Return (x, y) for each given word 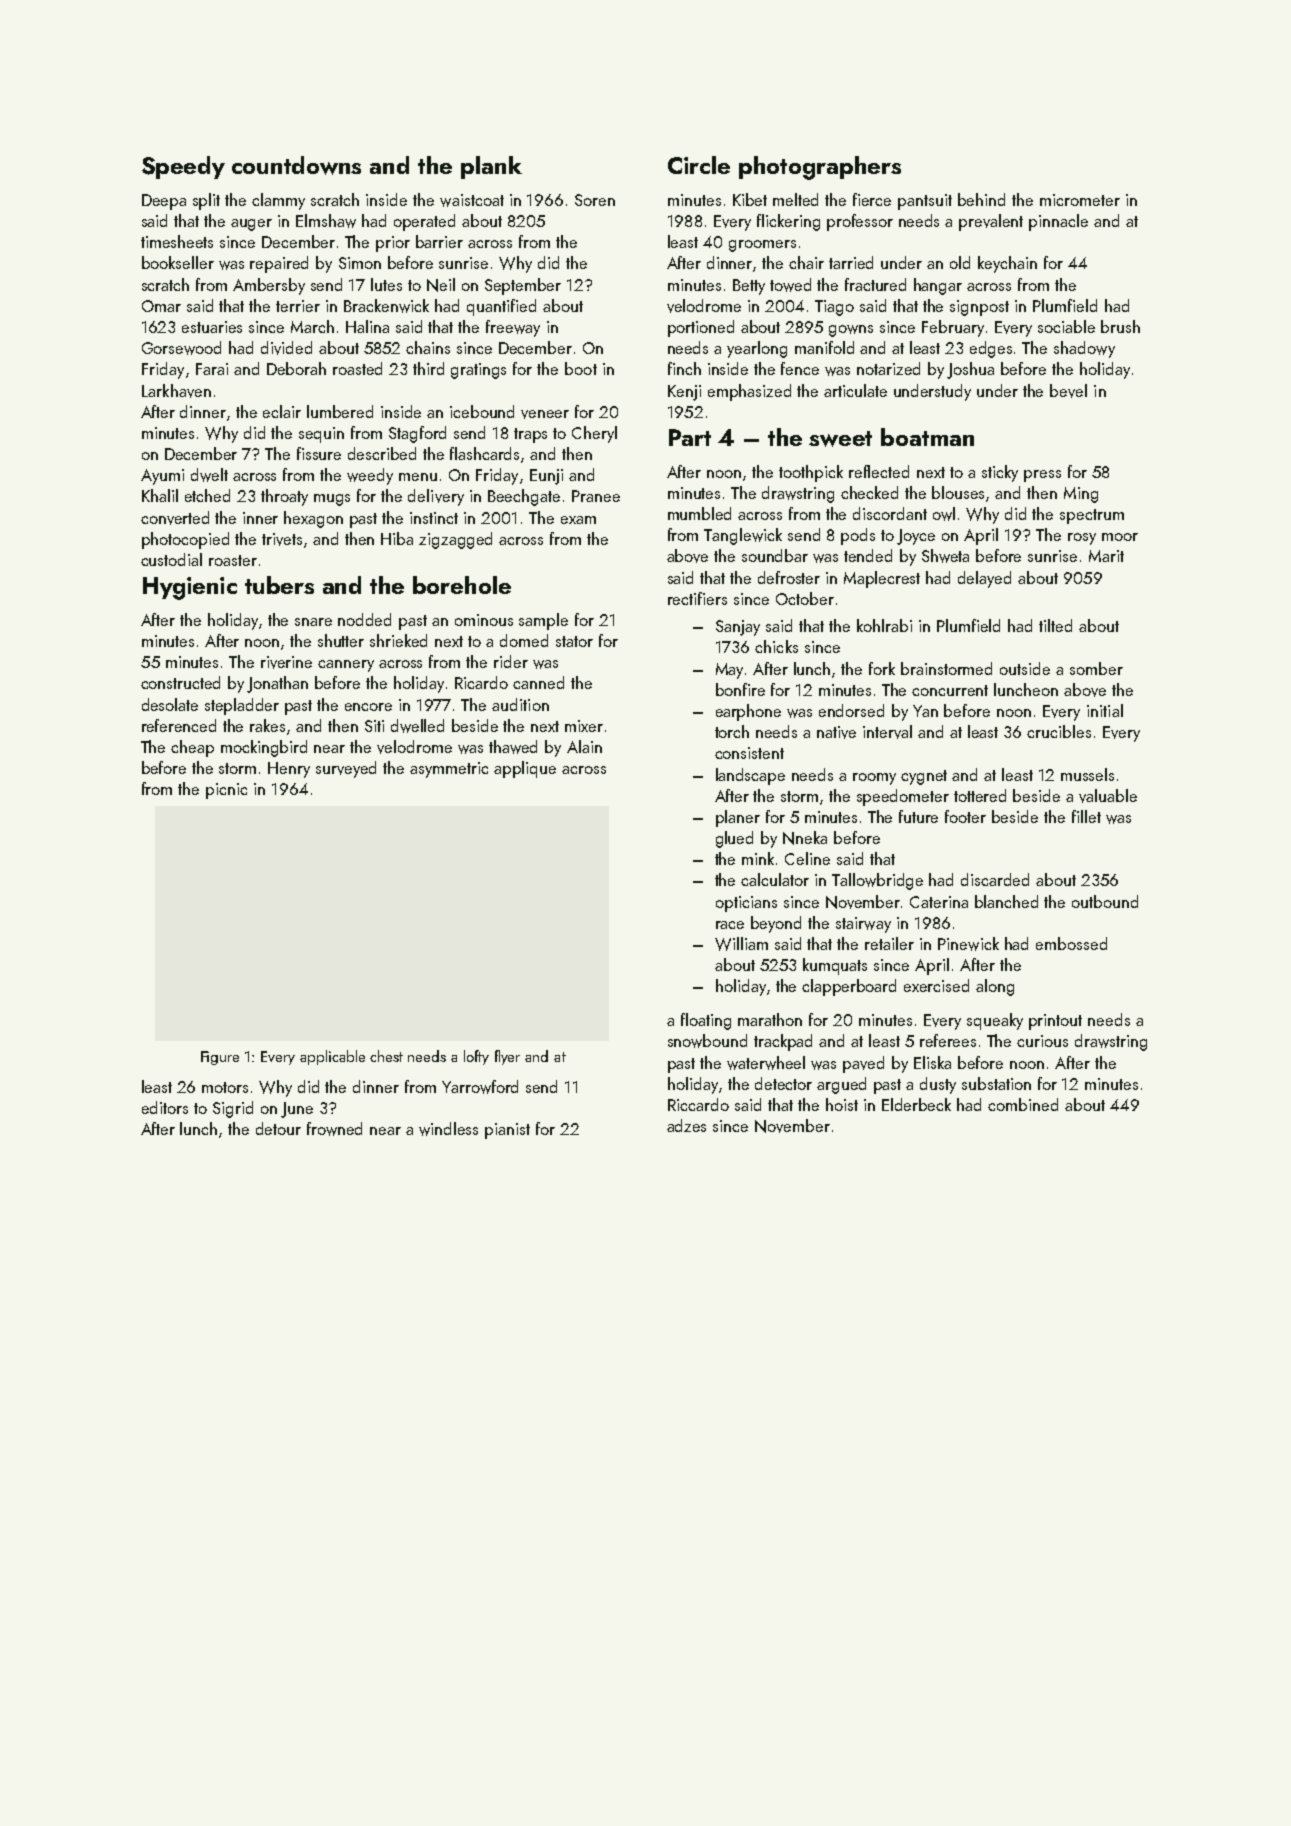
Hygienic (190, 588)
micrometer (1080, 200)
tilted (1055, 625)
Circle (699, 165)
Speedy (183, 167)
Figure (220, 1058)
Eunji (546, 477)
